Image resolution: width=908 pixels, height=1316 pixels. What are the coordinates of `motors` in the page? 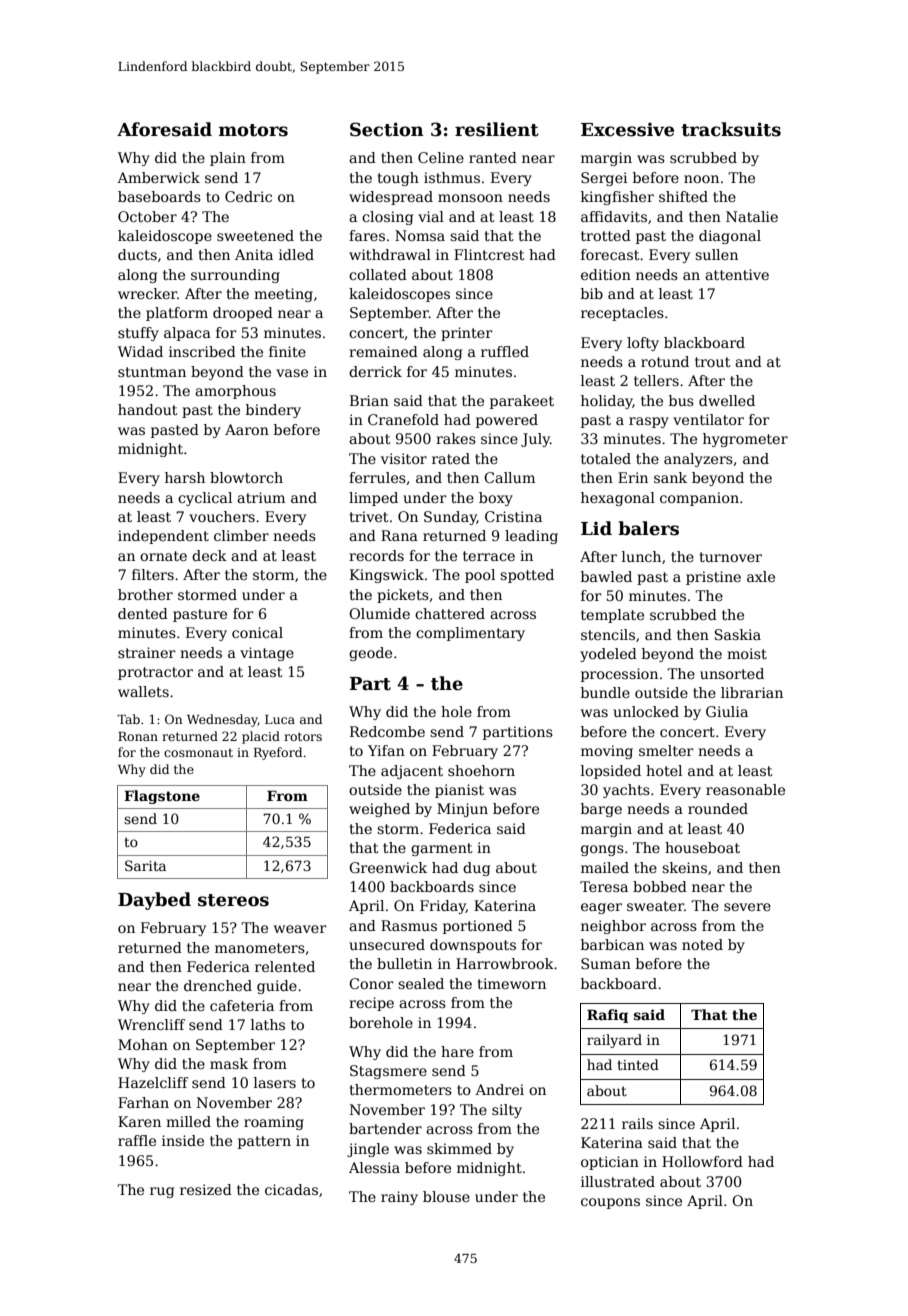 It's located at (253, 130).
